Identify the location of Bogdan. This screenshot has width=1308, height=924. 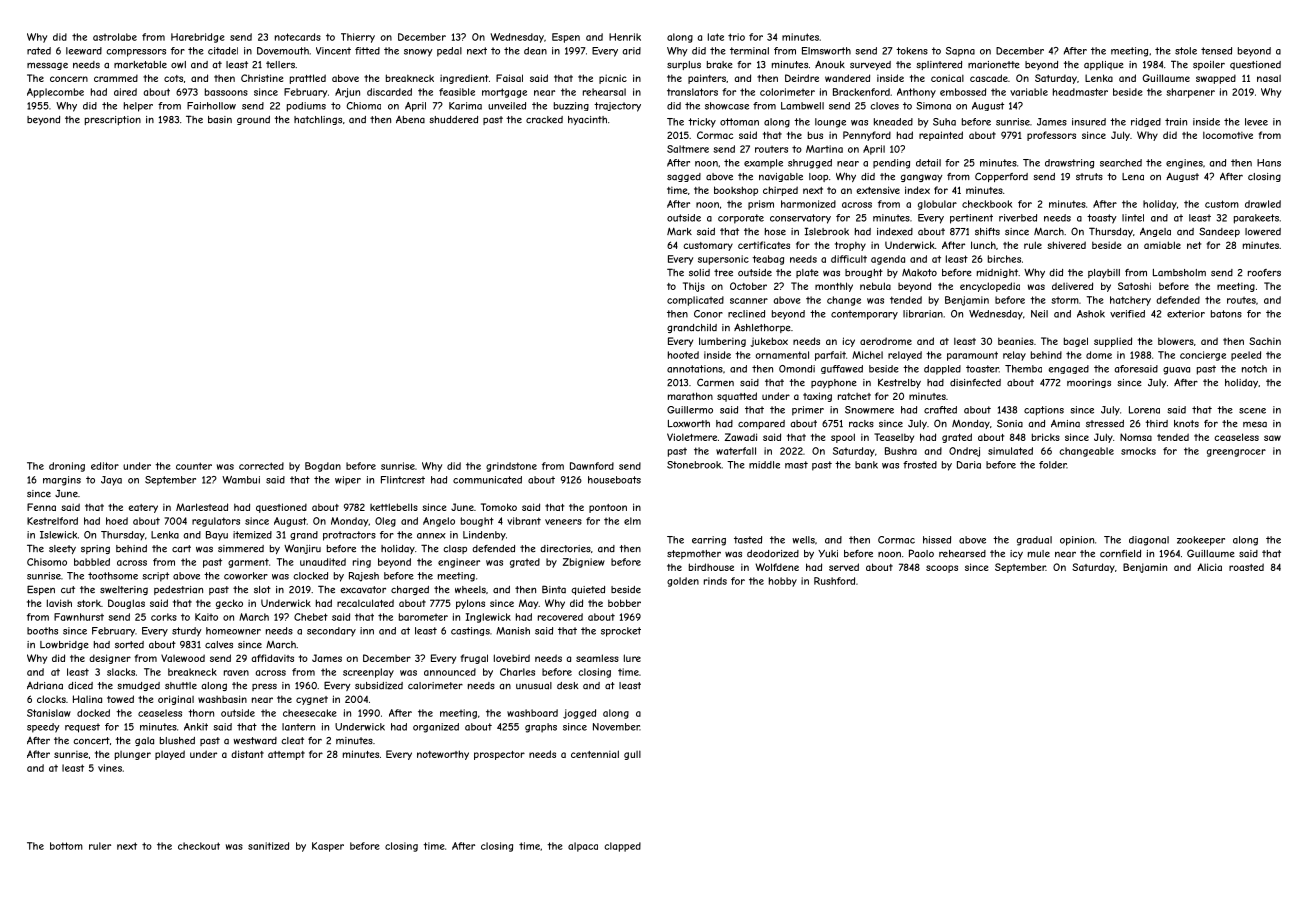
(323, 467).
